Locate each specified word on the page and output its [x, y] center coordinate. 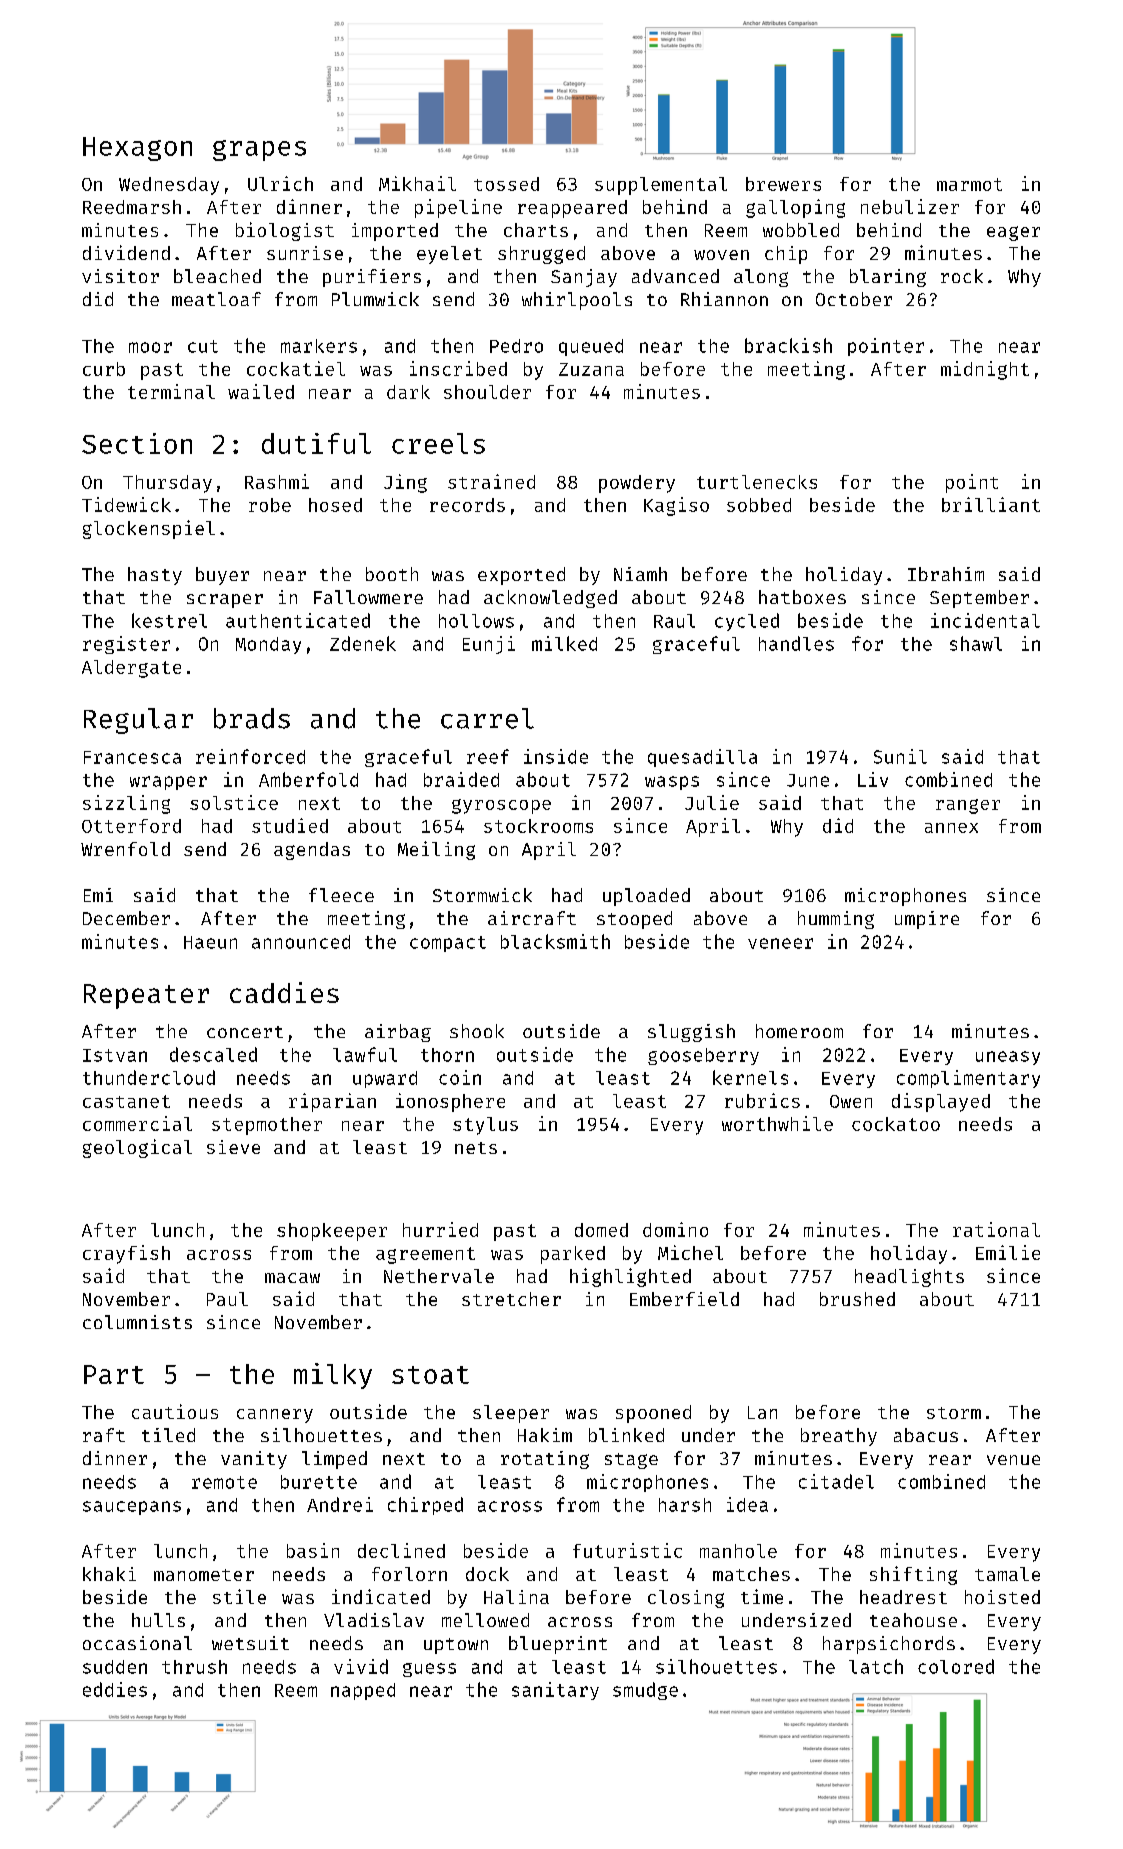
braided [461, 779]
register [126, 645]
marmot [969, 184]
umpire [927, 920]
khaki [109, 1574]
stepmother [267, 1126]
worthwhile [777, 1123]
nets [476, 1148]
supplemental [661, 186]
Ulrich [280, 183]
